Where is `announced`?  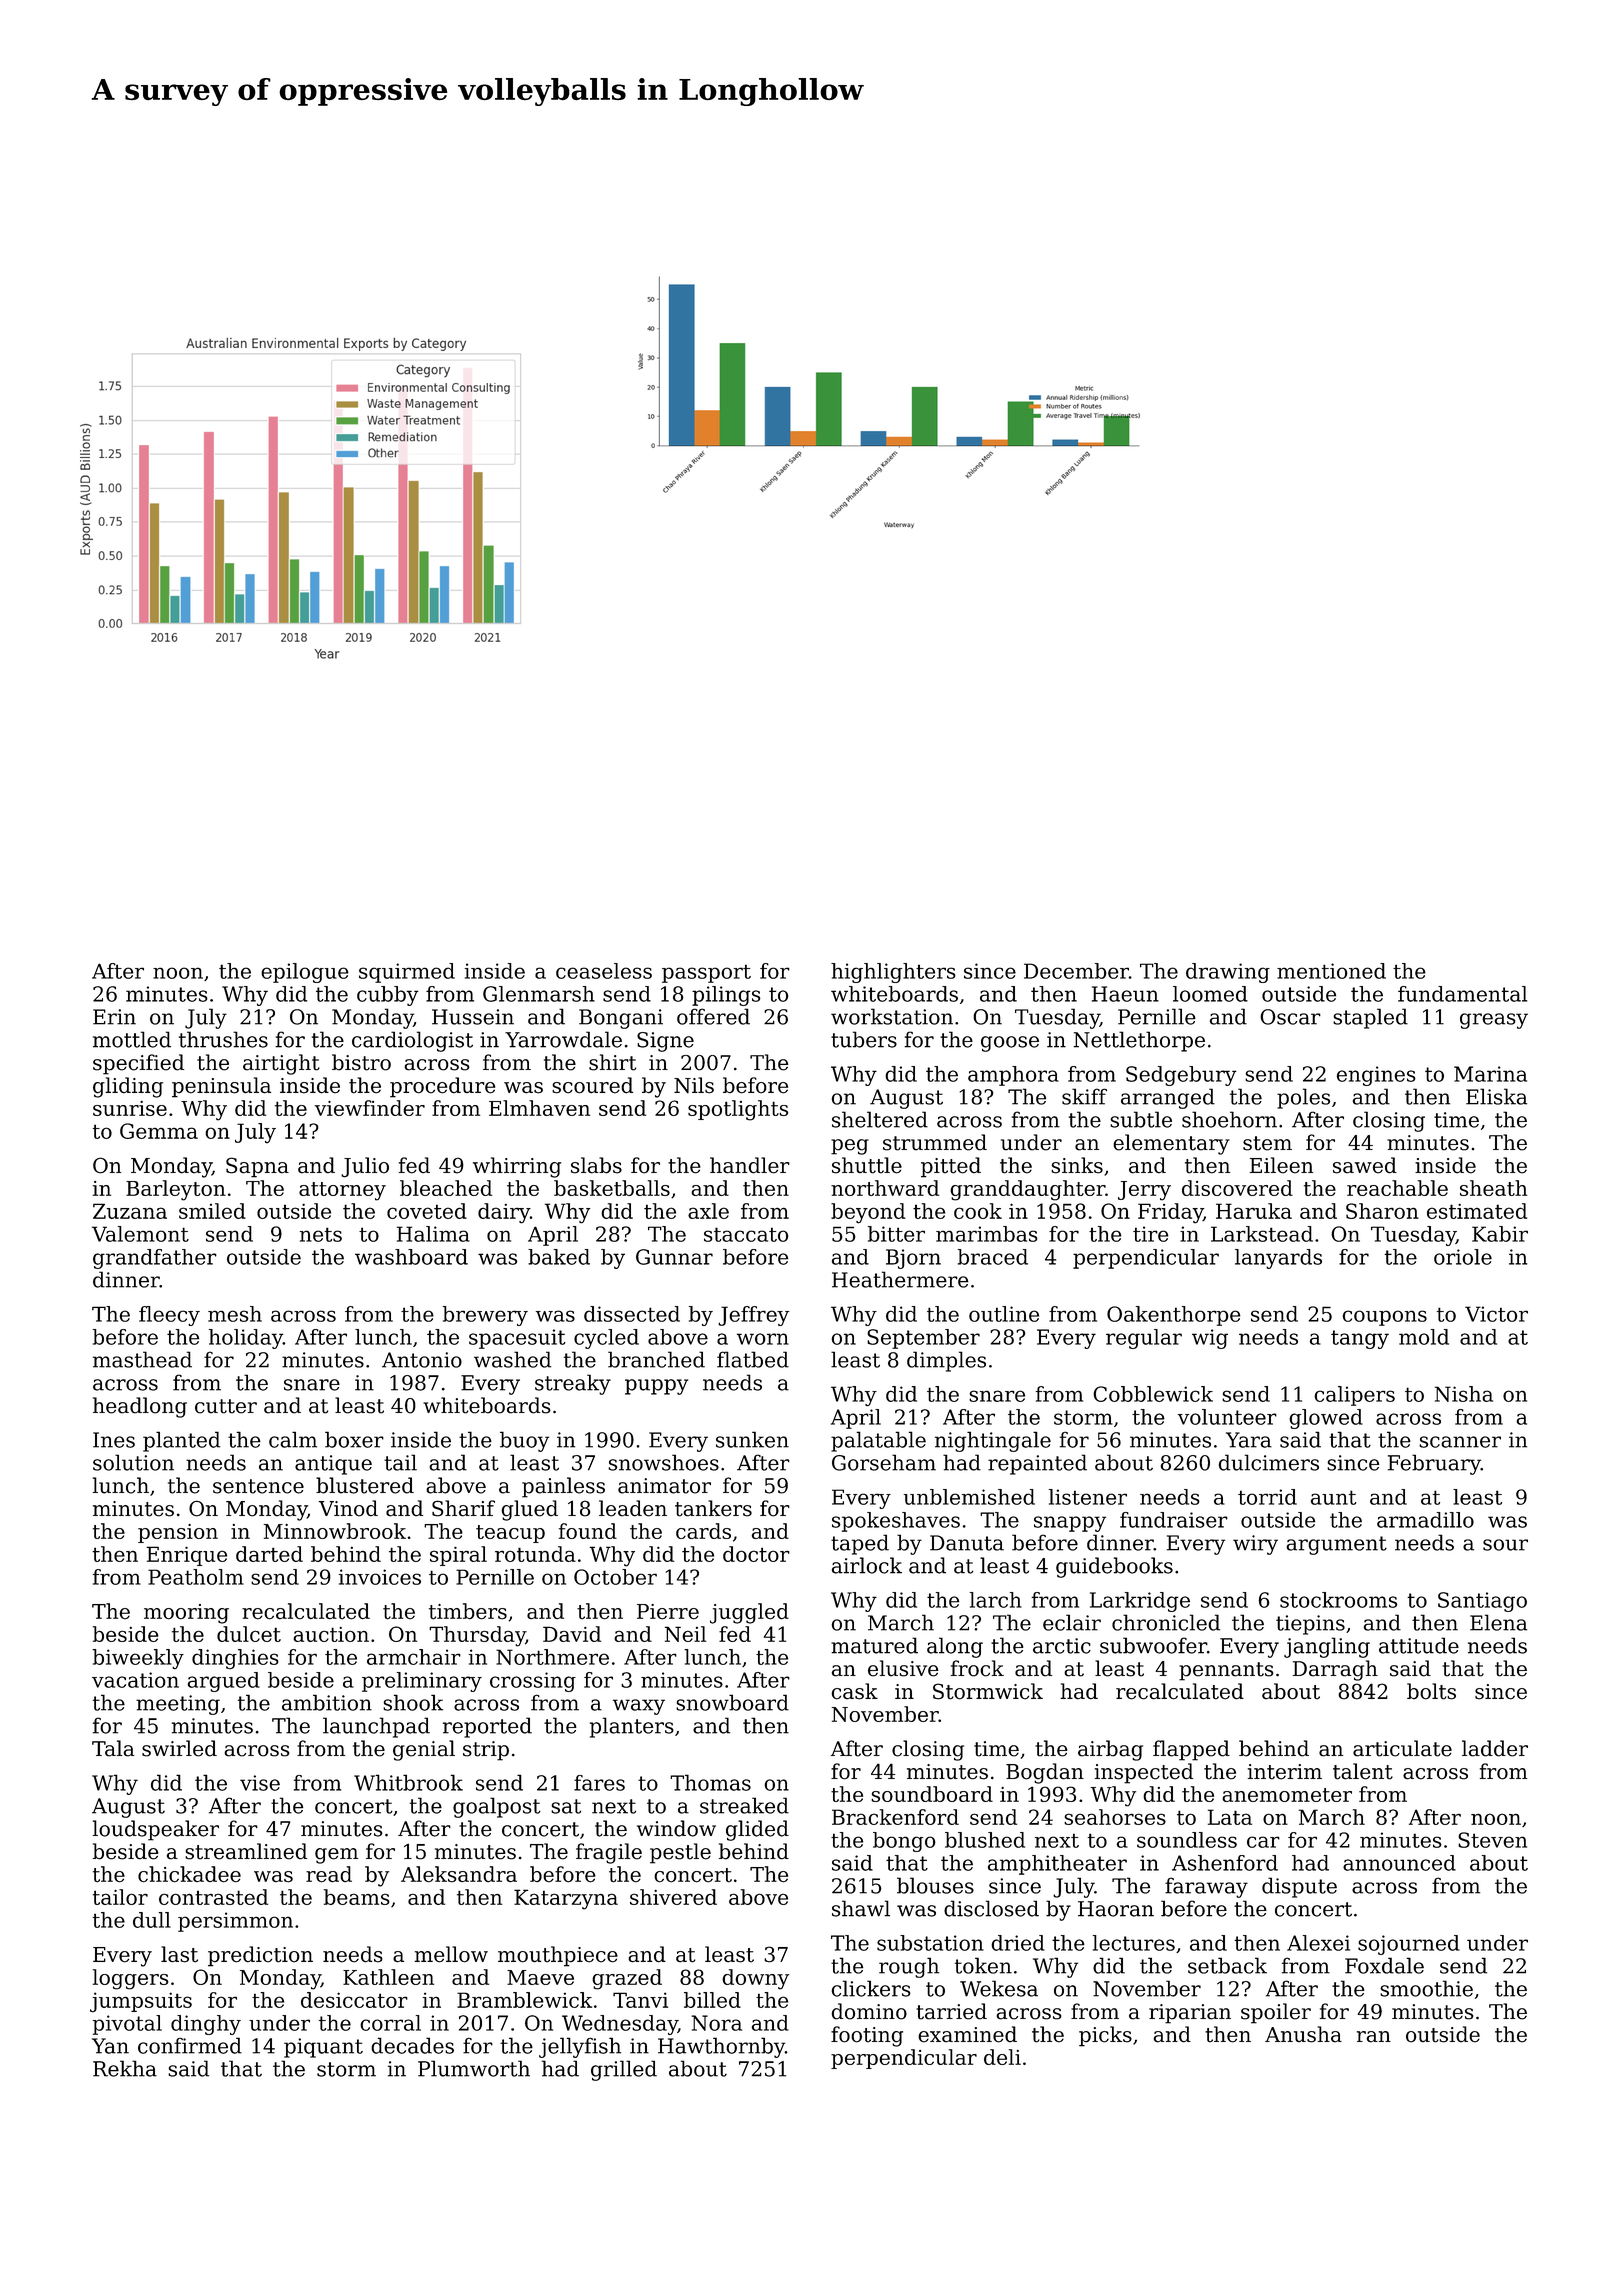 announced is located at coordinates (1399, 1863).
